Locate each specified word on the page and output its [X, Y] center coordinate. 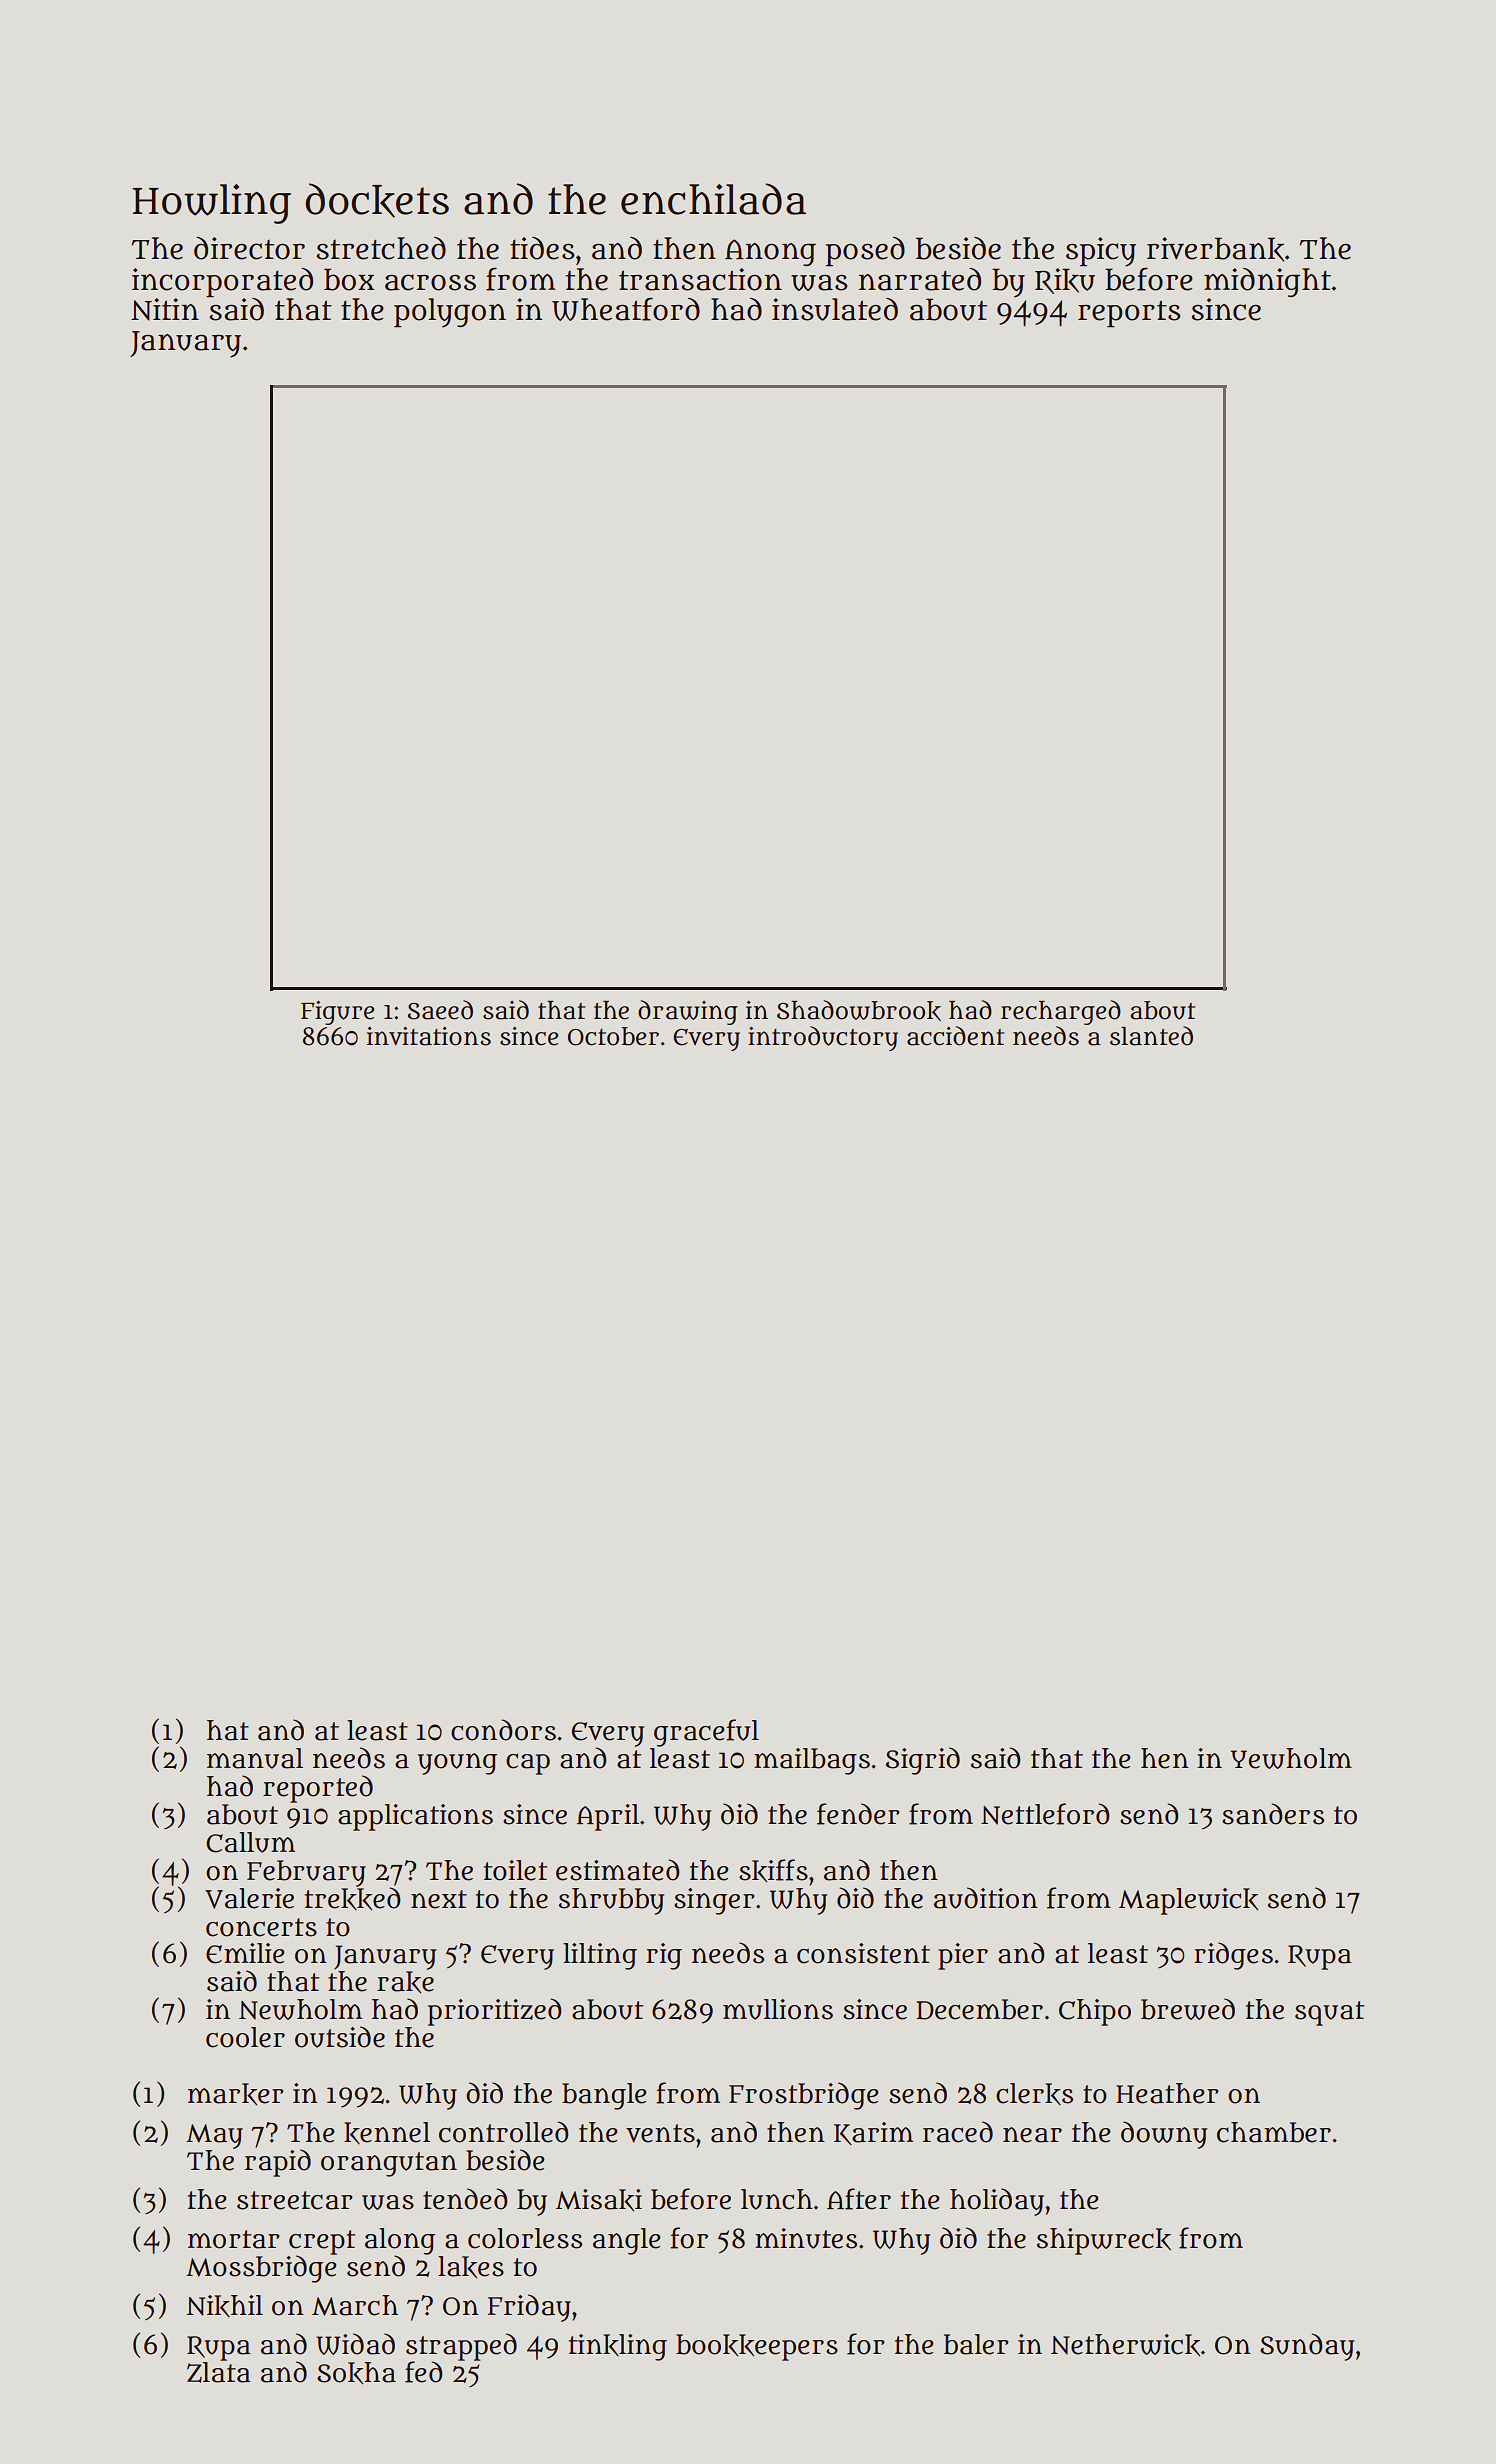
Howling [211, 204]
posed [865, 252]
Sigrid [923, 1761]
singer [714, 1901]
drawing [688, 1012]
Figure [337, 1013]
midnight [1267, 282]
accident [955, 1036]
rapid [278, 2163]
